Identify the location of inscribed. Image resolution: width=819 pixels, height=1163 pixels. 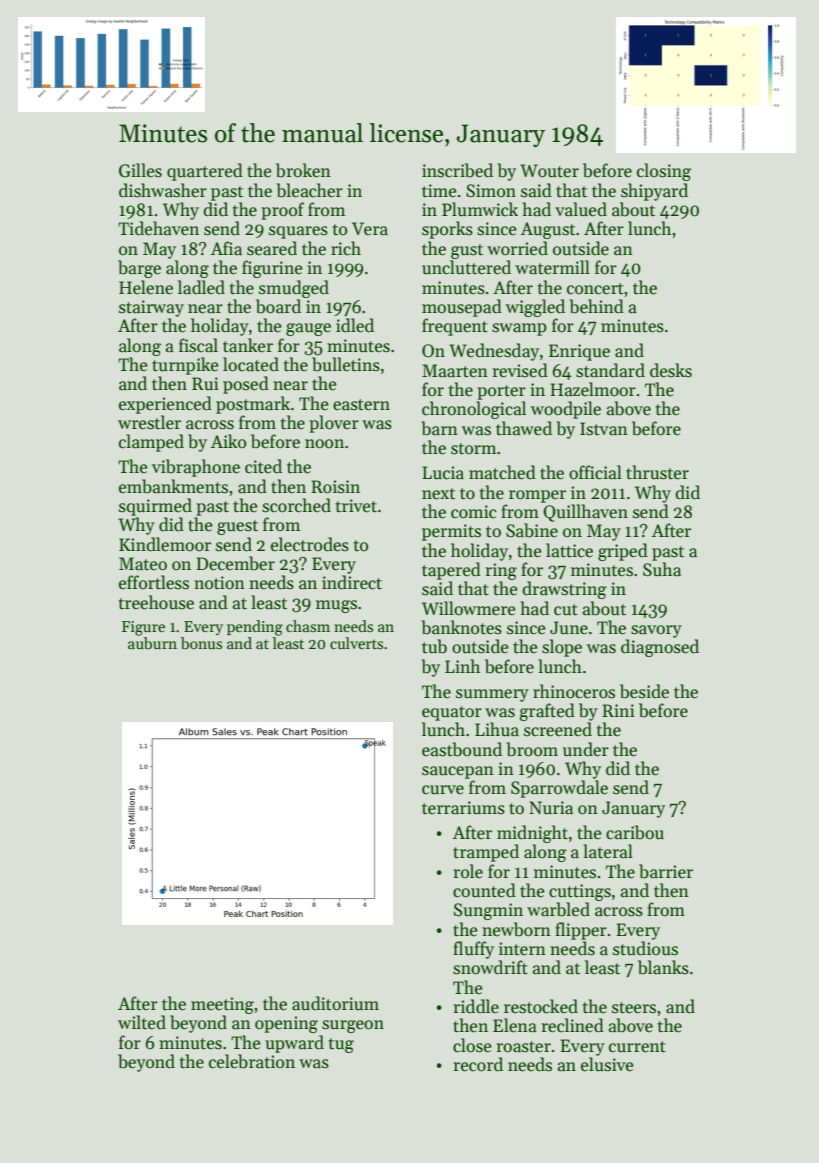
(457, 170).
